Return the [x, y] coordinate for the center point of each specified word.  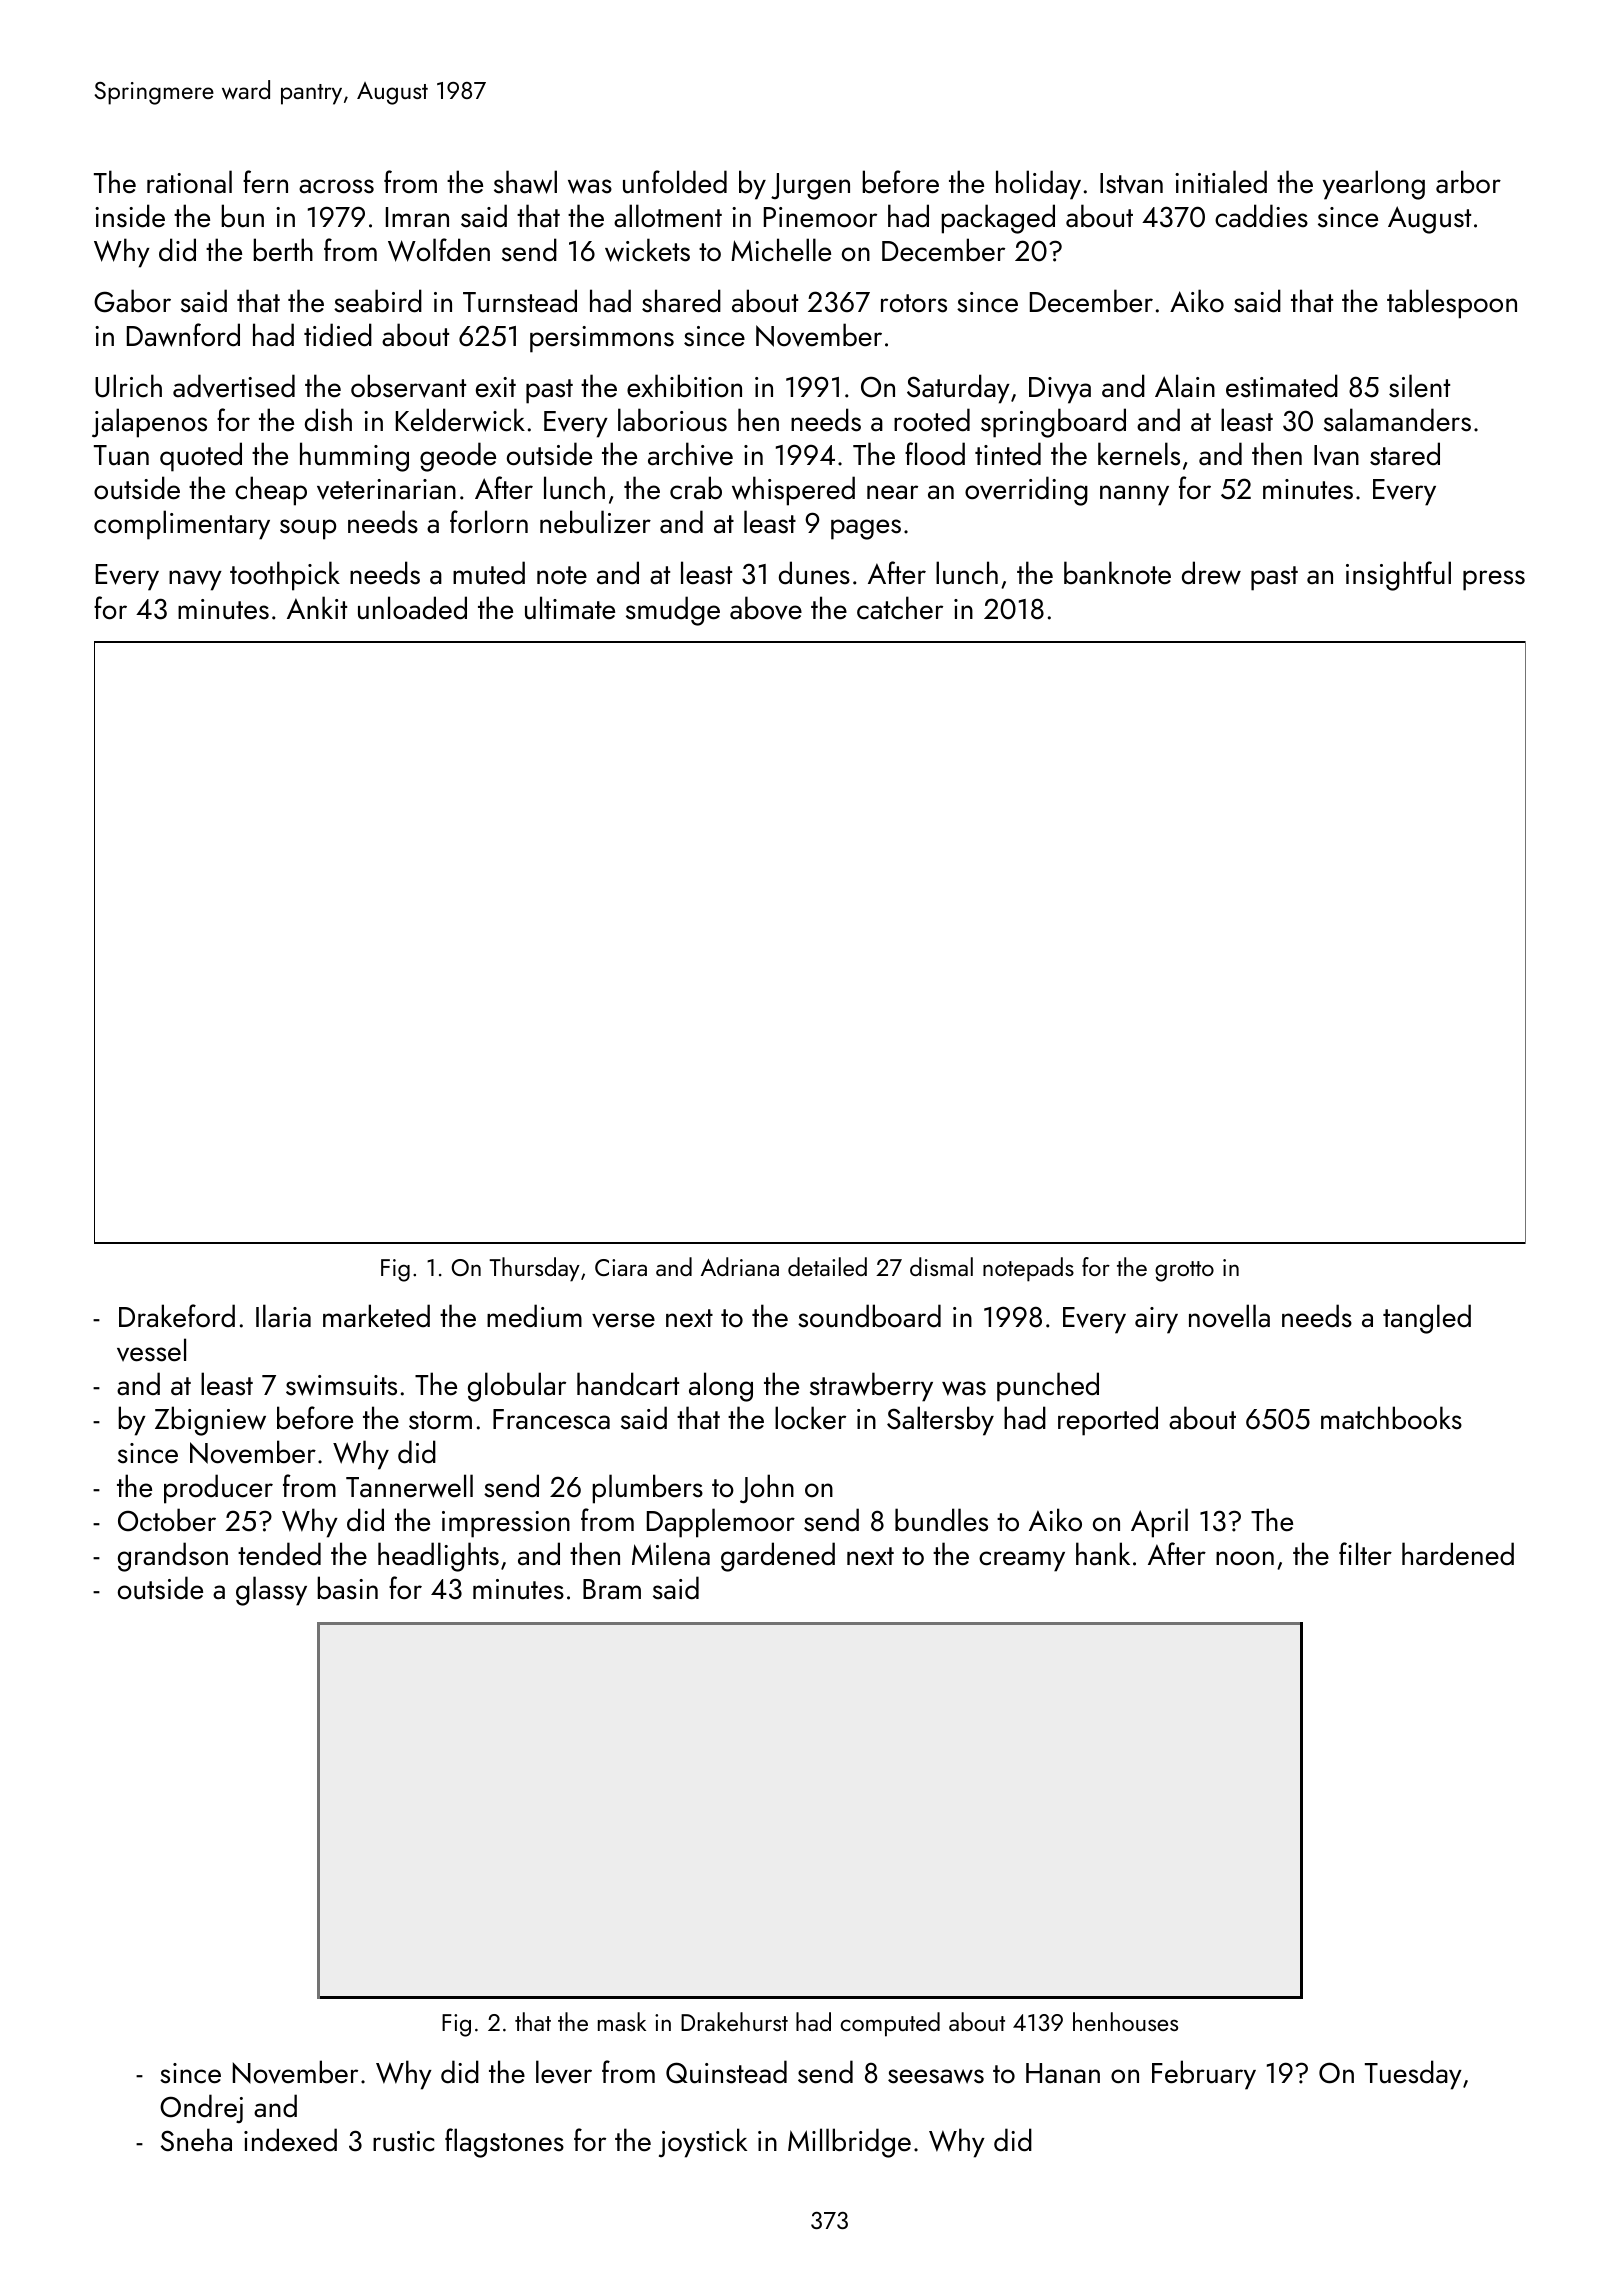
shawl [525, 182]
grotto [1184, 1271]
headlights [438, 1557]
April [1159, 1523]
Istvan [1131, 183]
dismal [941, 1266]
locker [810, 1418]
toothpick [285, 576]
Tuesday [1413, 2075]
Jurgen [810, 186]
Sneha [196, 2140]
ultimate [570, 608]
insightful [1398, 576]
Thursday [534, 1269]
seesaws [936, 2076]
